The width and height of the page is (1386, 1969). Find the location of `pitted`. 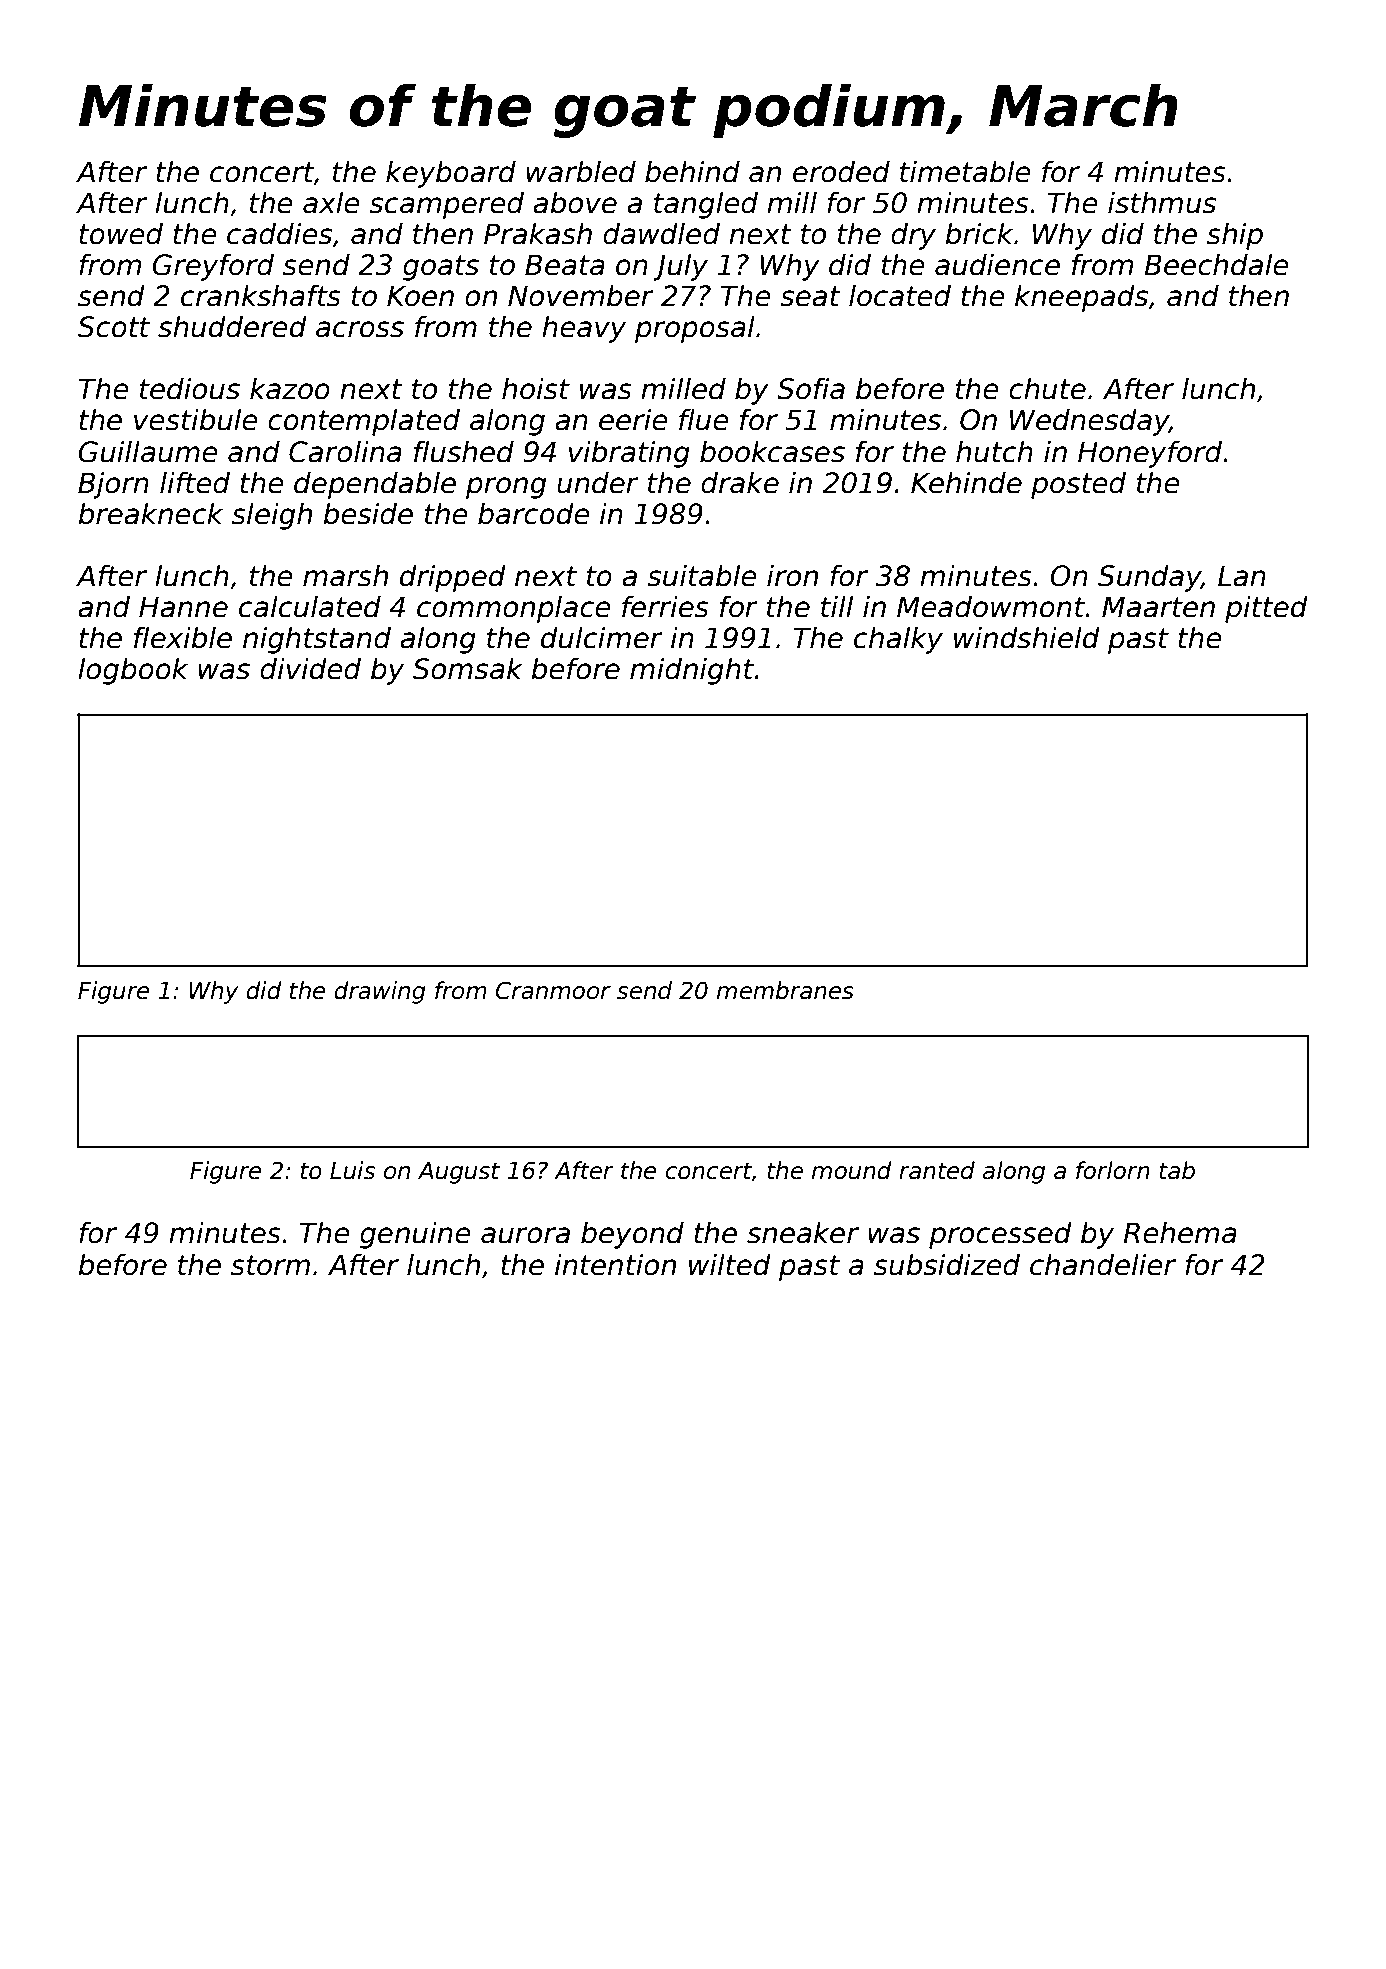

pitted is located at coordinates (1266, 609).
